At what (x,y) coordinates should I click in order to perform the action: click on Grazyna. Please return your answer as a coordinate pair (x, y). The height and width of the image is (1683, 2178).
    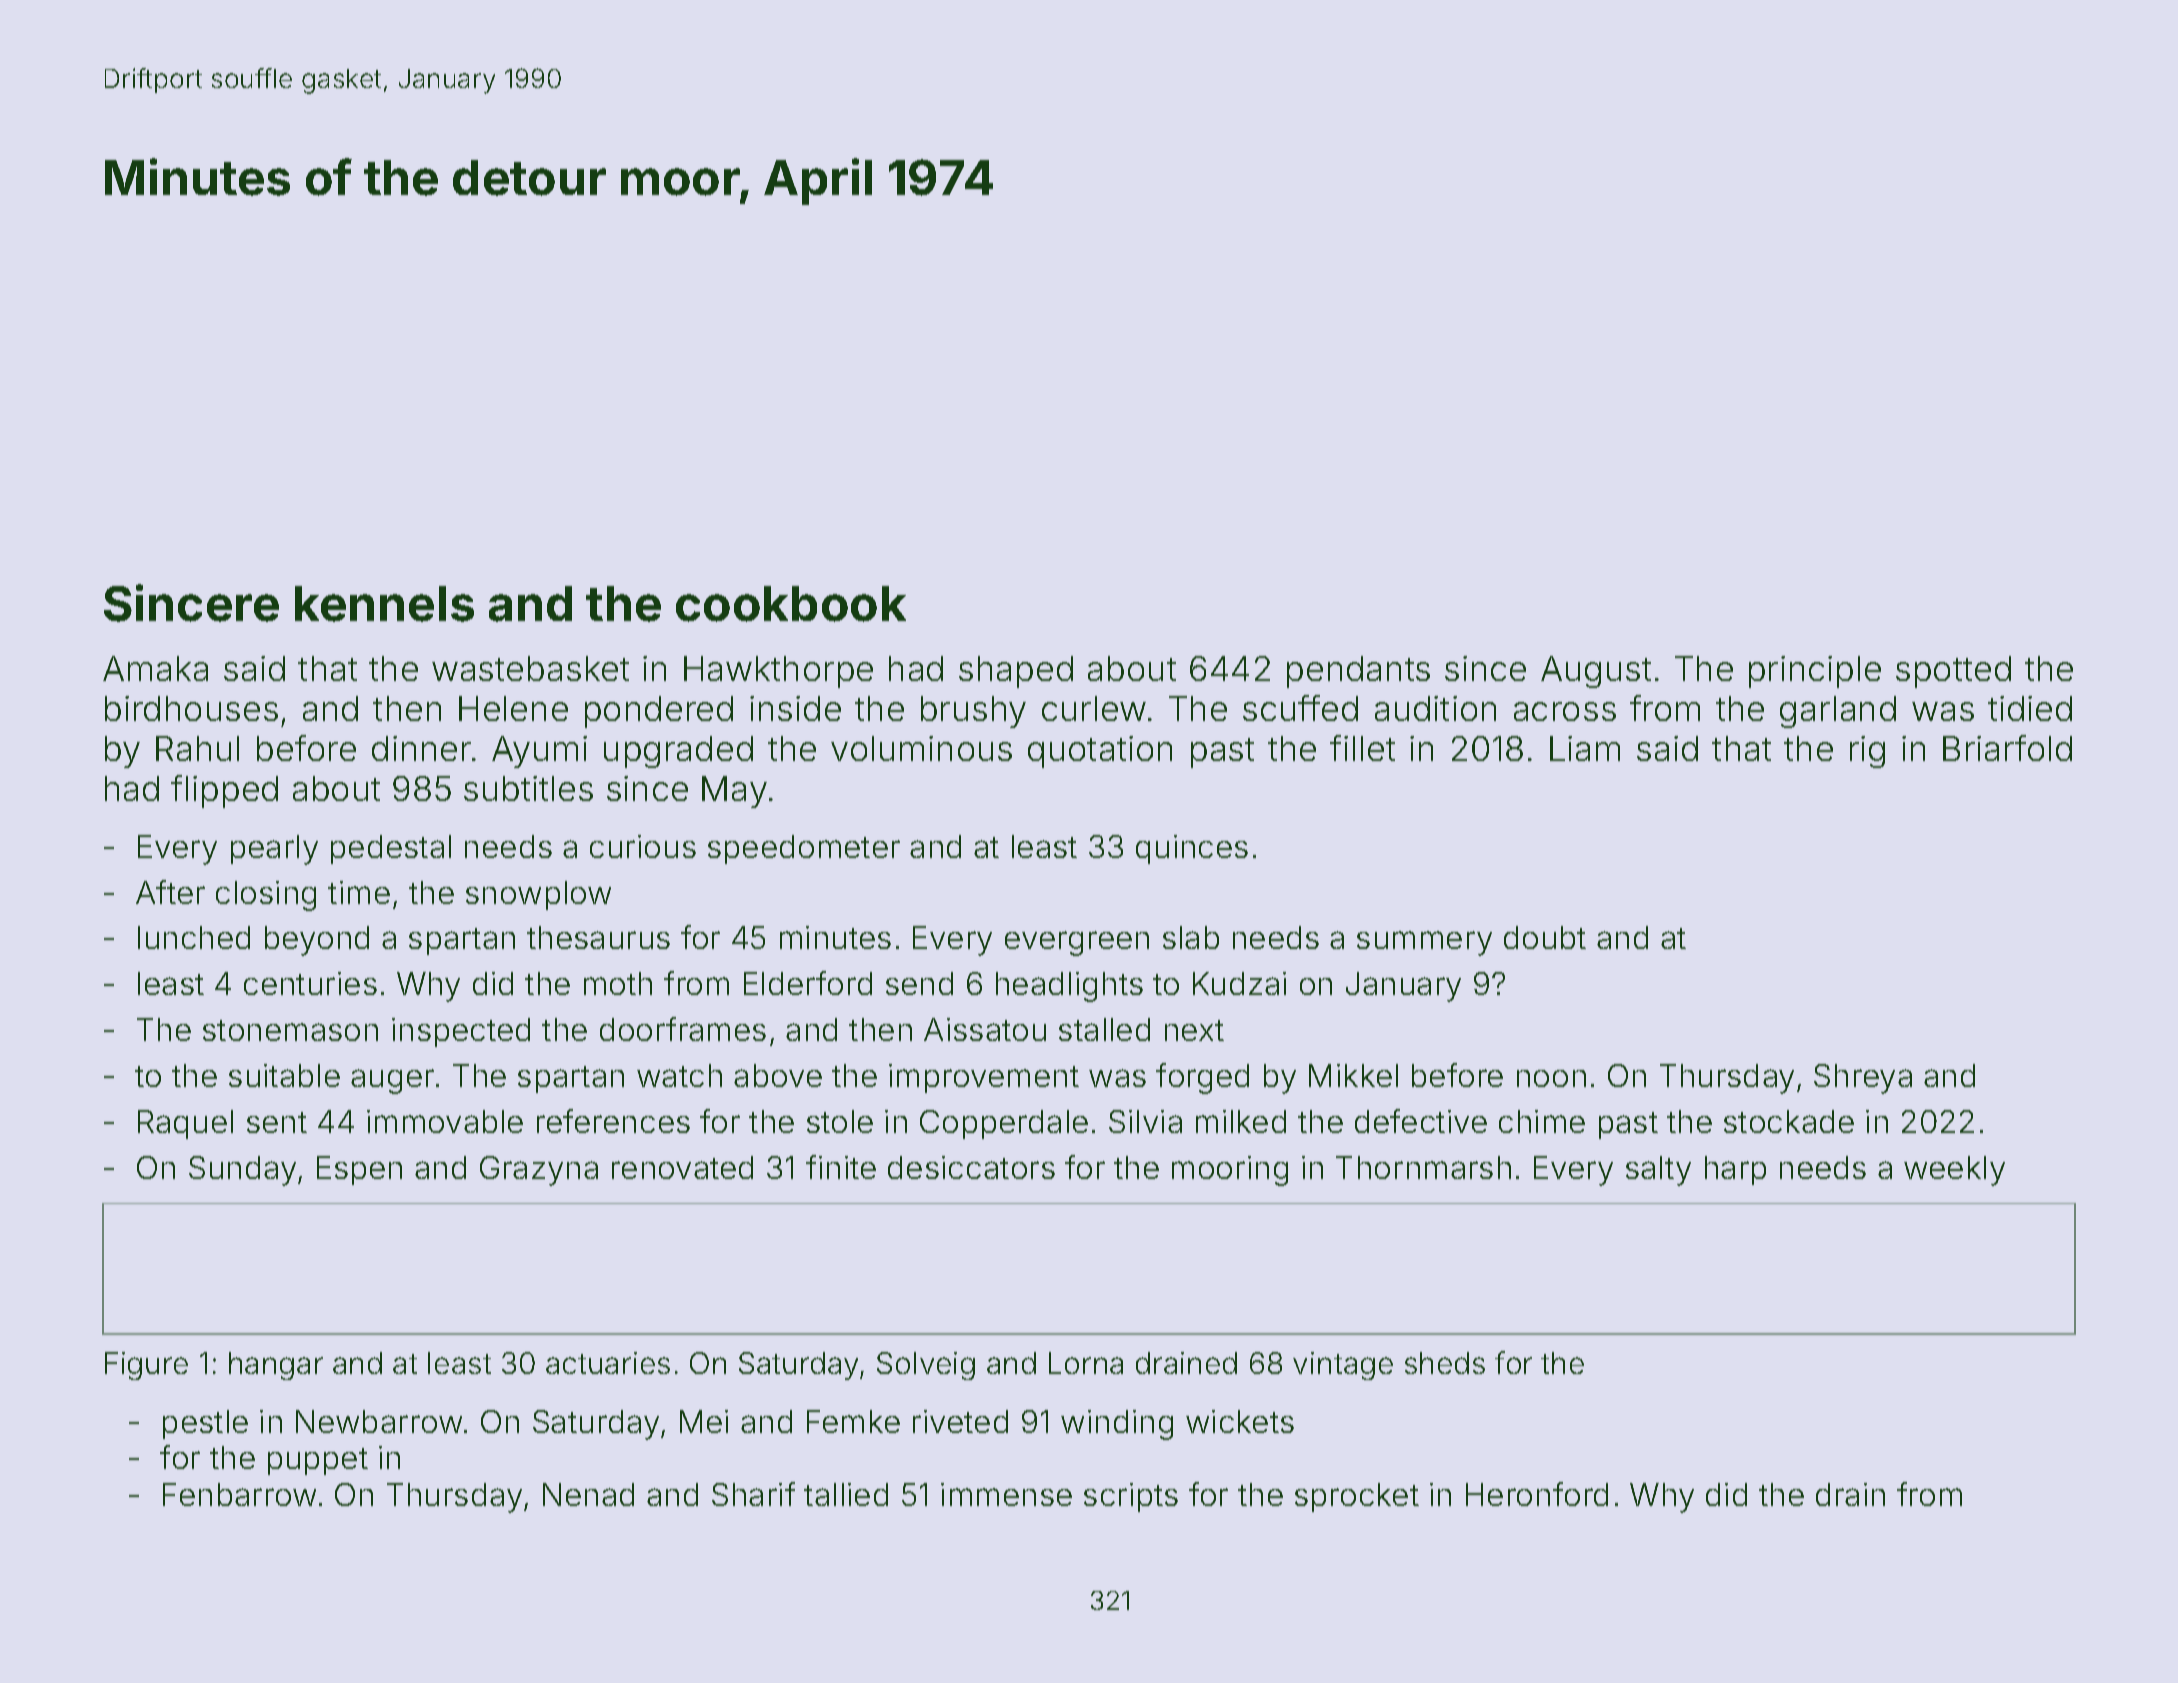
    Looking at the image, I should click on (539, 1171).
